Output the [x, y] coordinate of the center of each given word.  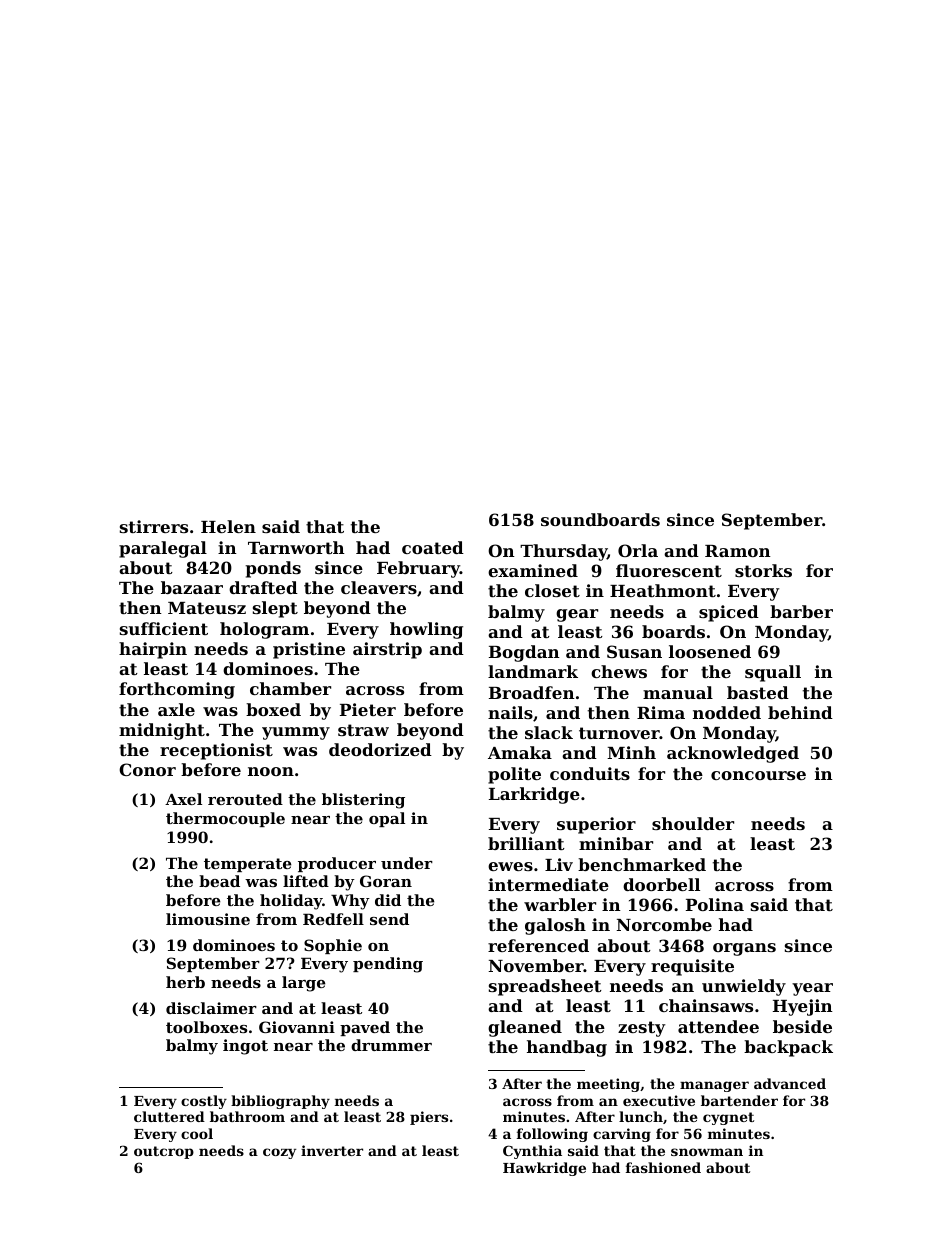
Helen [228, 526]
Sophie [333, 946]
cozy [279, 1153]
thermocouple [225, 819]
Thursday [563, 552]
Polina [715, 904]
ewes [510, 866]
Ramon [738, 551]
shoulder [693, 823]
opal [387, 819]
